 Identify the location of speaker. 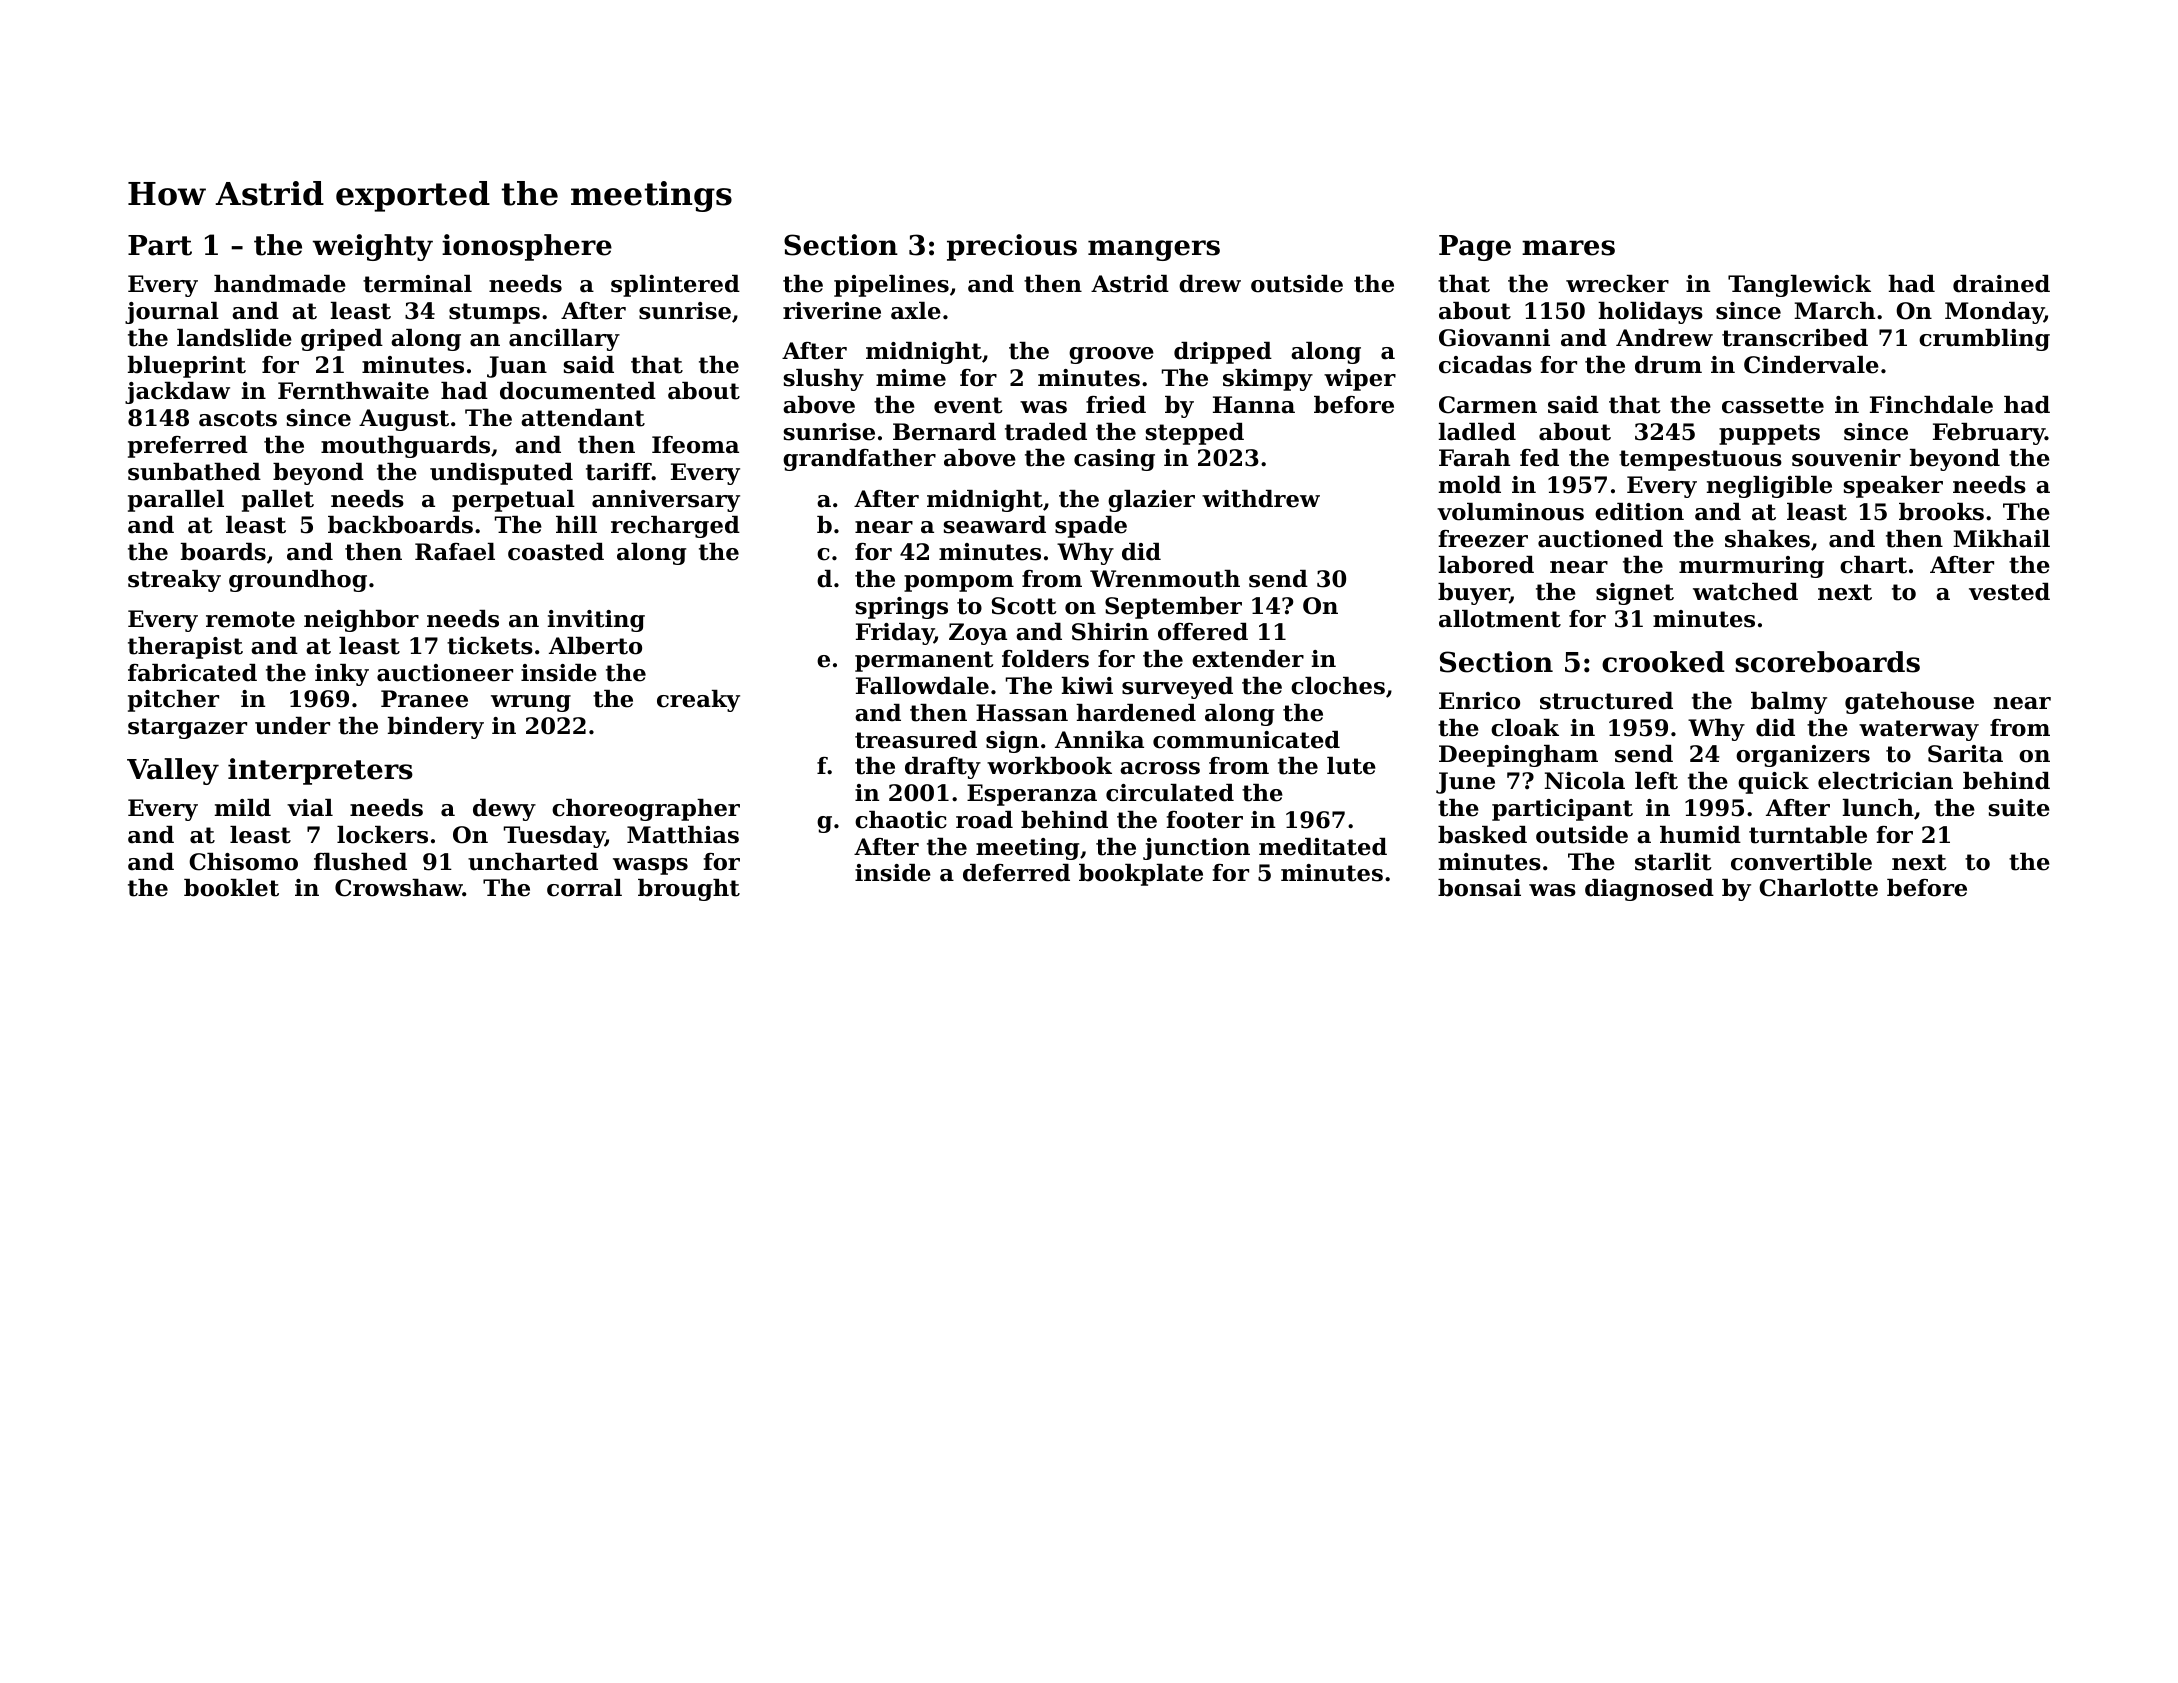
(1893, 487).
